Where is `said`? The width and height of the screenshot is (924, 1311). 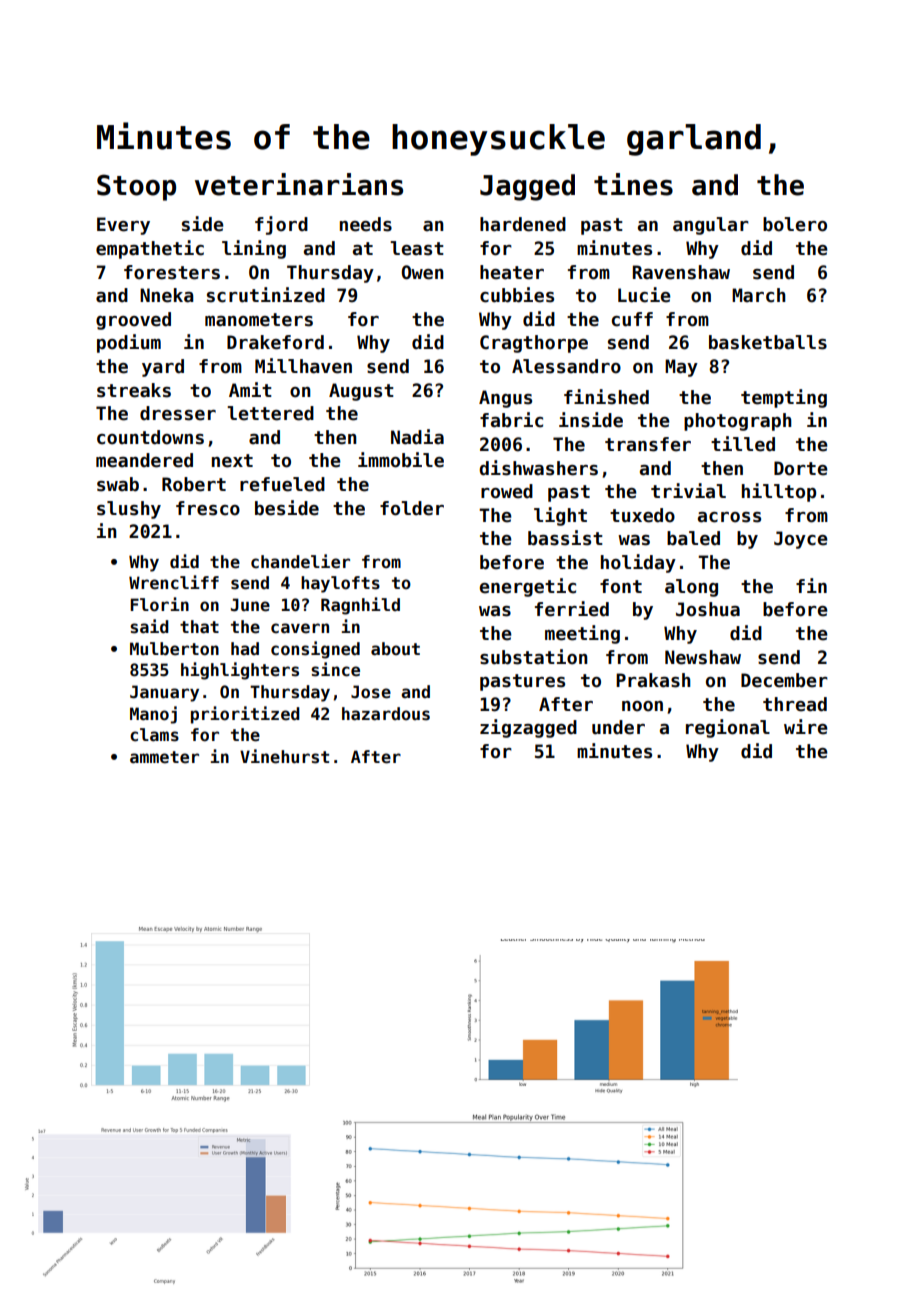
said is located at coordinates (149, 626).
